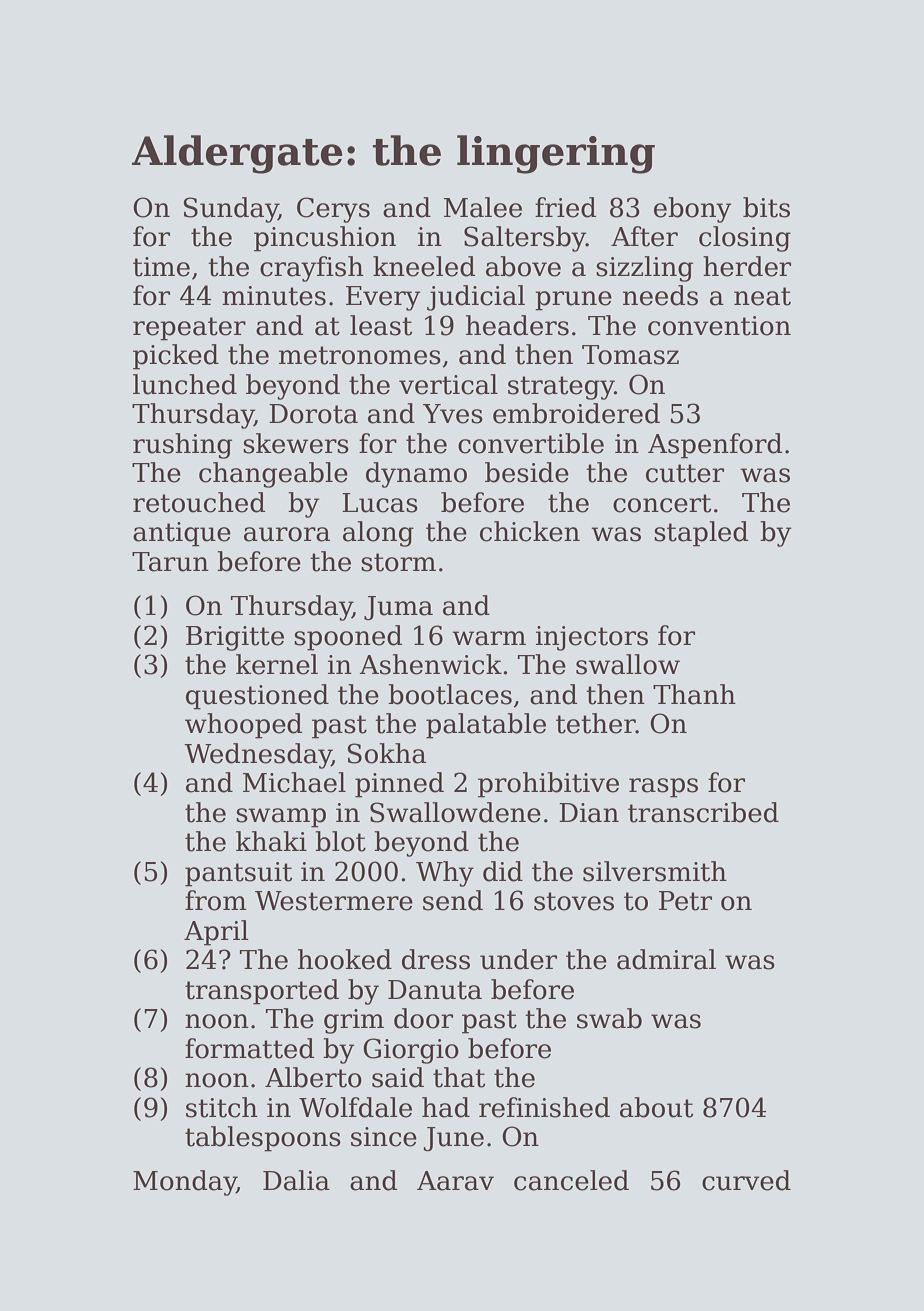  Describe the element at coordinates (273, 475) in the page. I see `changeable` at that location.
